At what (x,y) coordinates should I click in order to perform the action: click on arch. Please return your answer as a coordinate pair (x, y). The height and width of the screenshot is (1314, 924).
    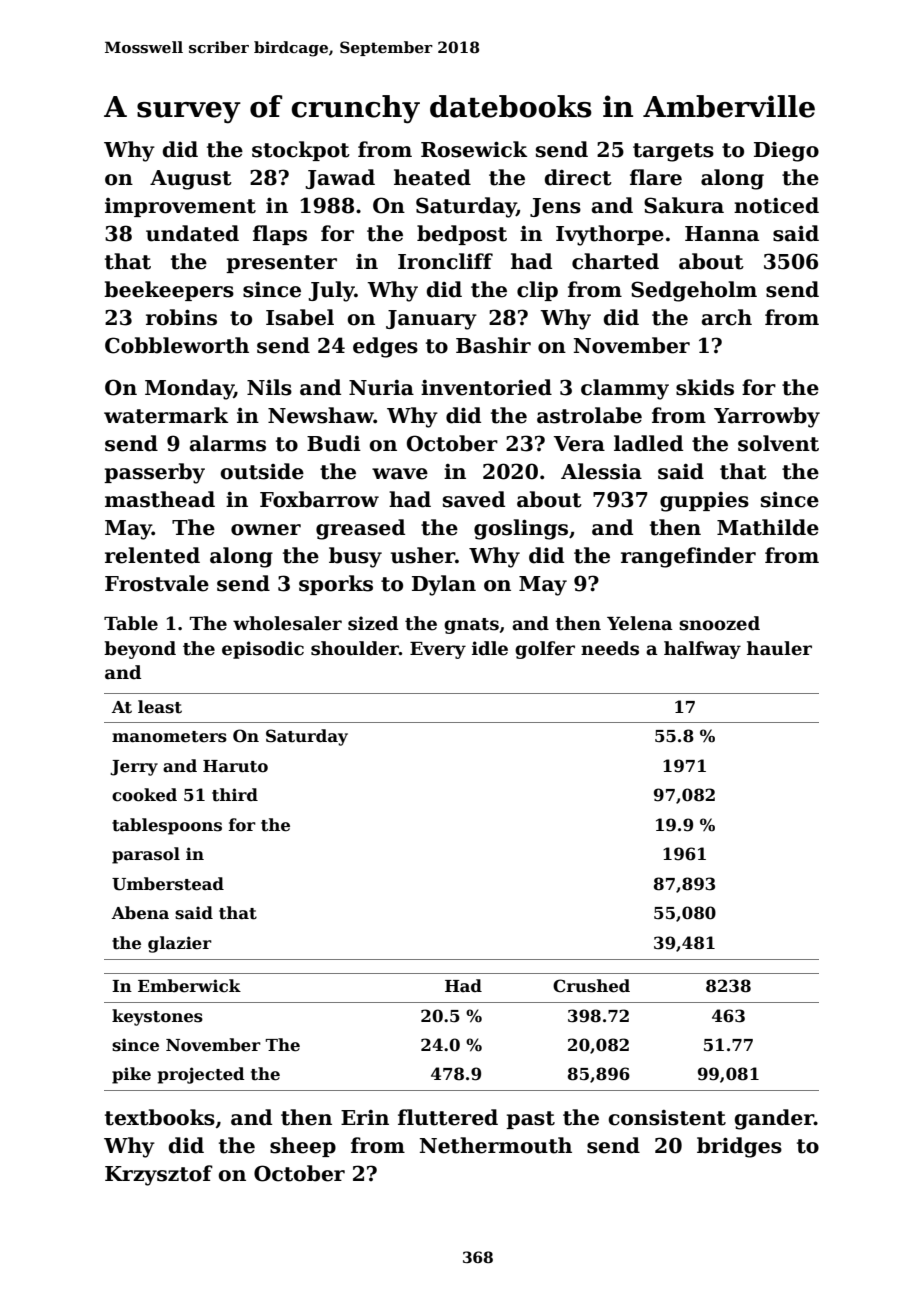
    Looking at the image, I should click on (727, 317).
